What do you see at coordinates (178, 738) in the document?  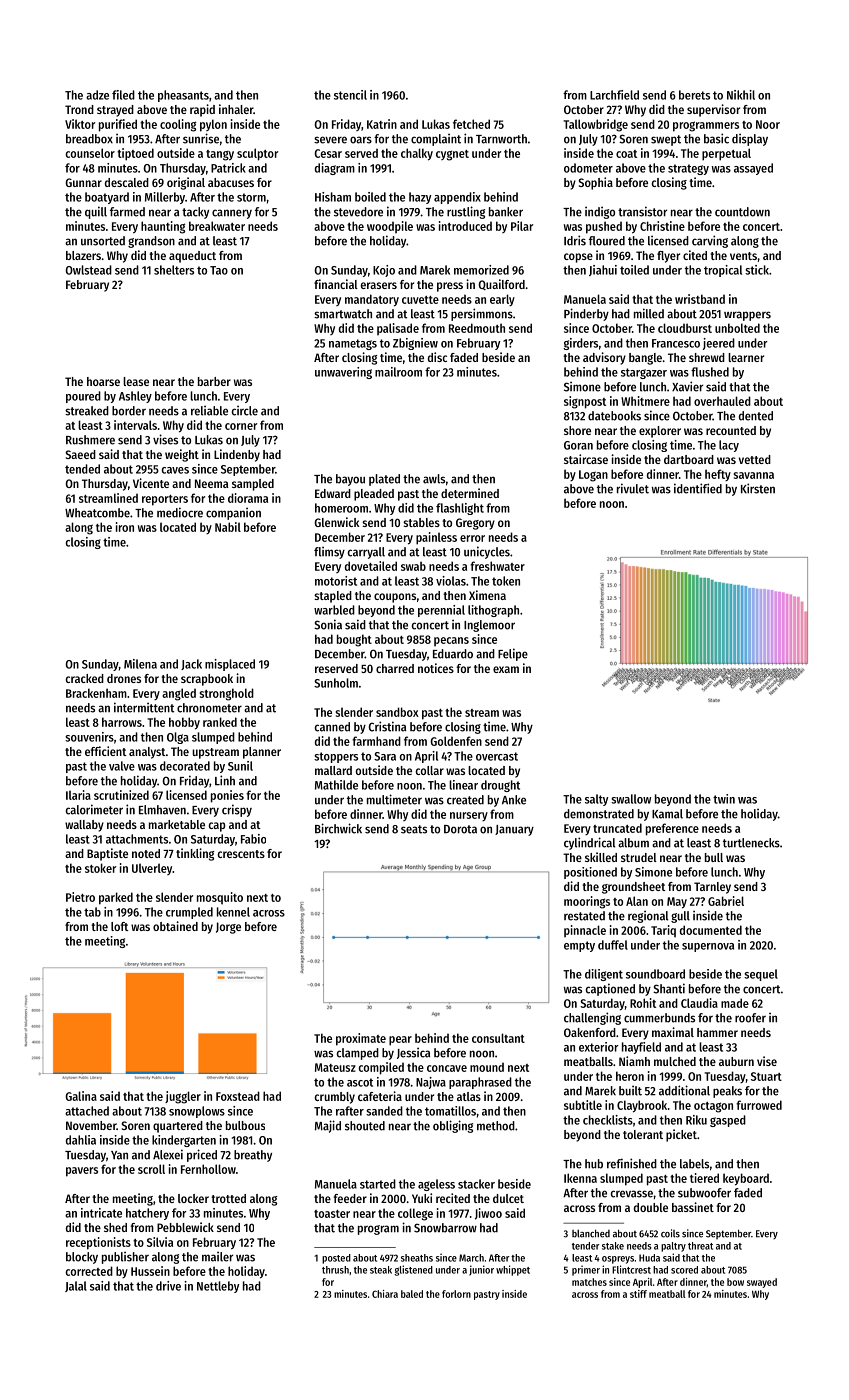 I see `Olga` at bounding box center [178, 738].
